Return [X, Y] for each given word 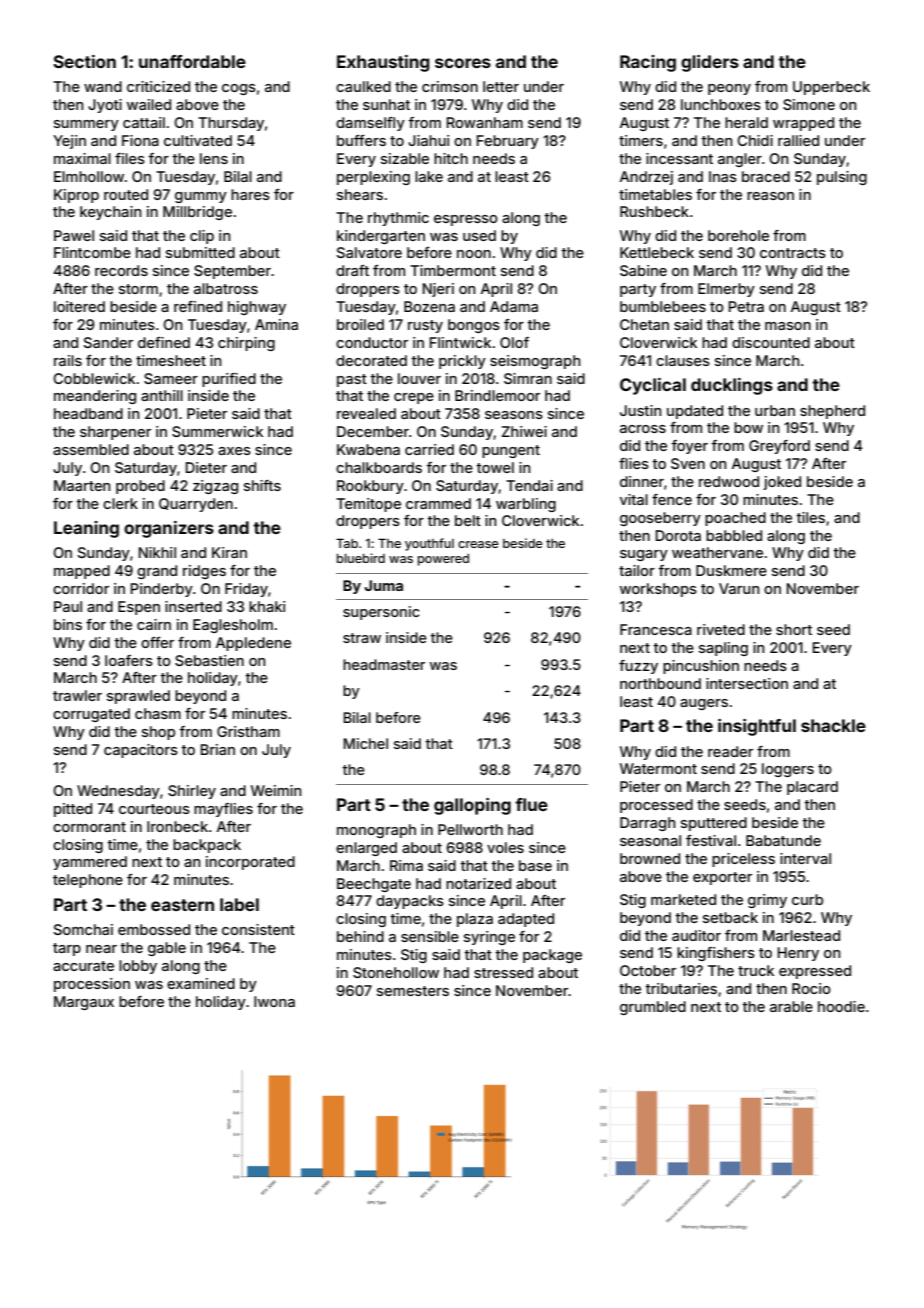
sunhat [386, 104]
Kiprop [76, 196]
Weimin [276, 790]
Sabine [643, 270]
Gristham [248, 731]
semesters [413, 991]
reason [770, 196]
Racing [648, 63]
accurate [83, 966]
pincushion [701, 667]
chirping [246, 344]
